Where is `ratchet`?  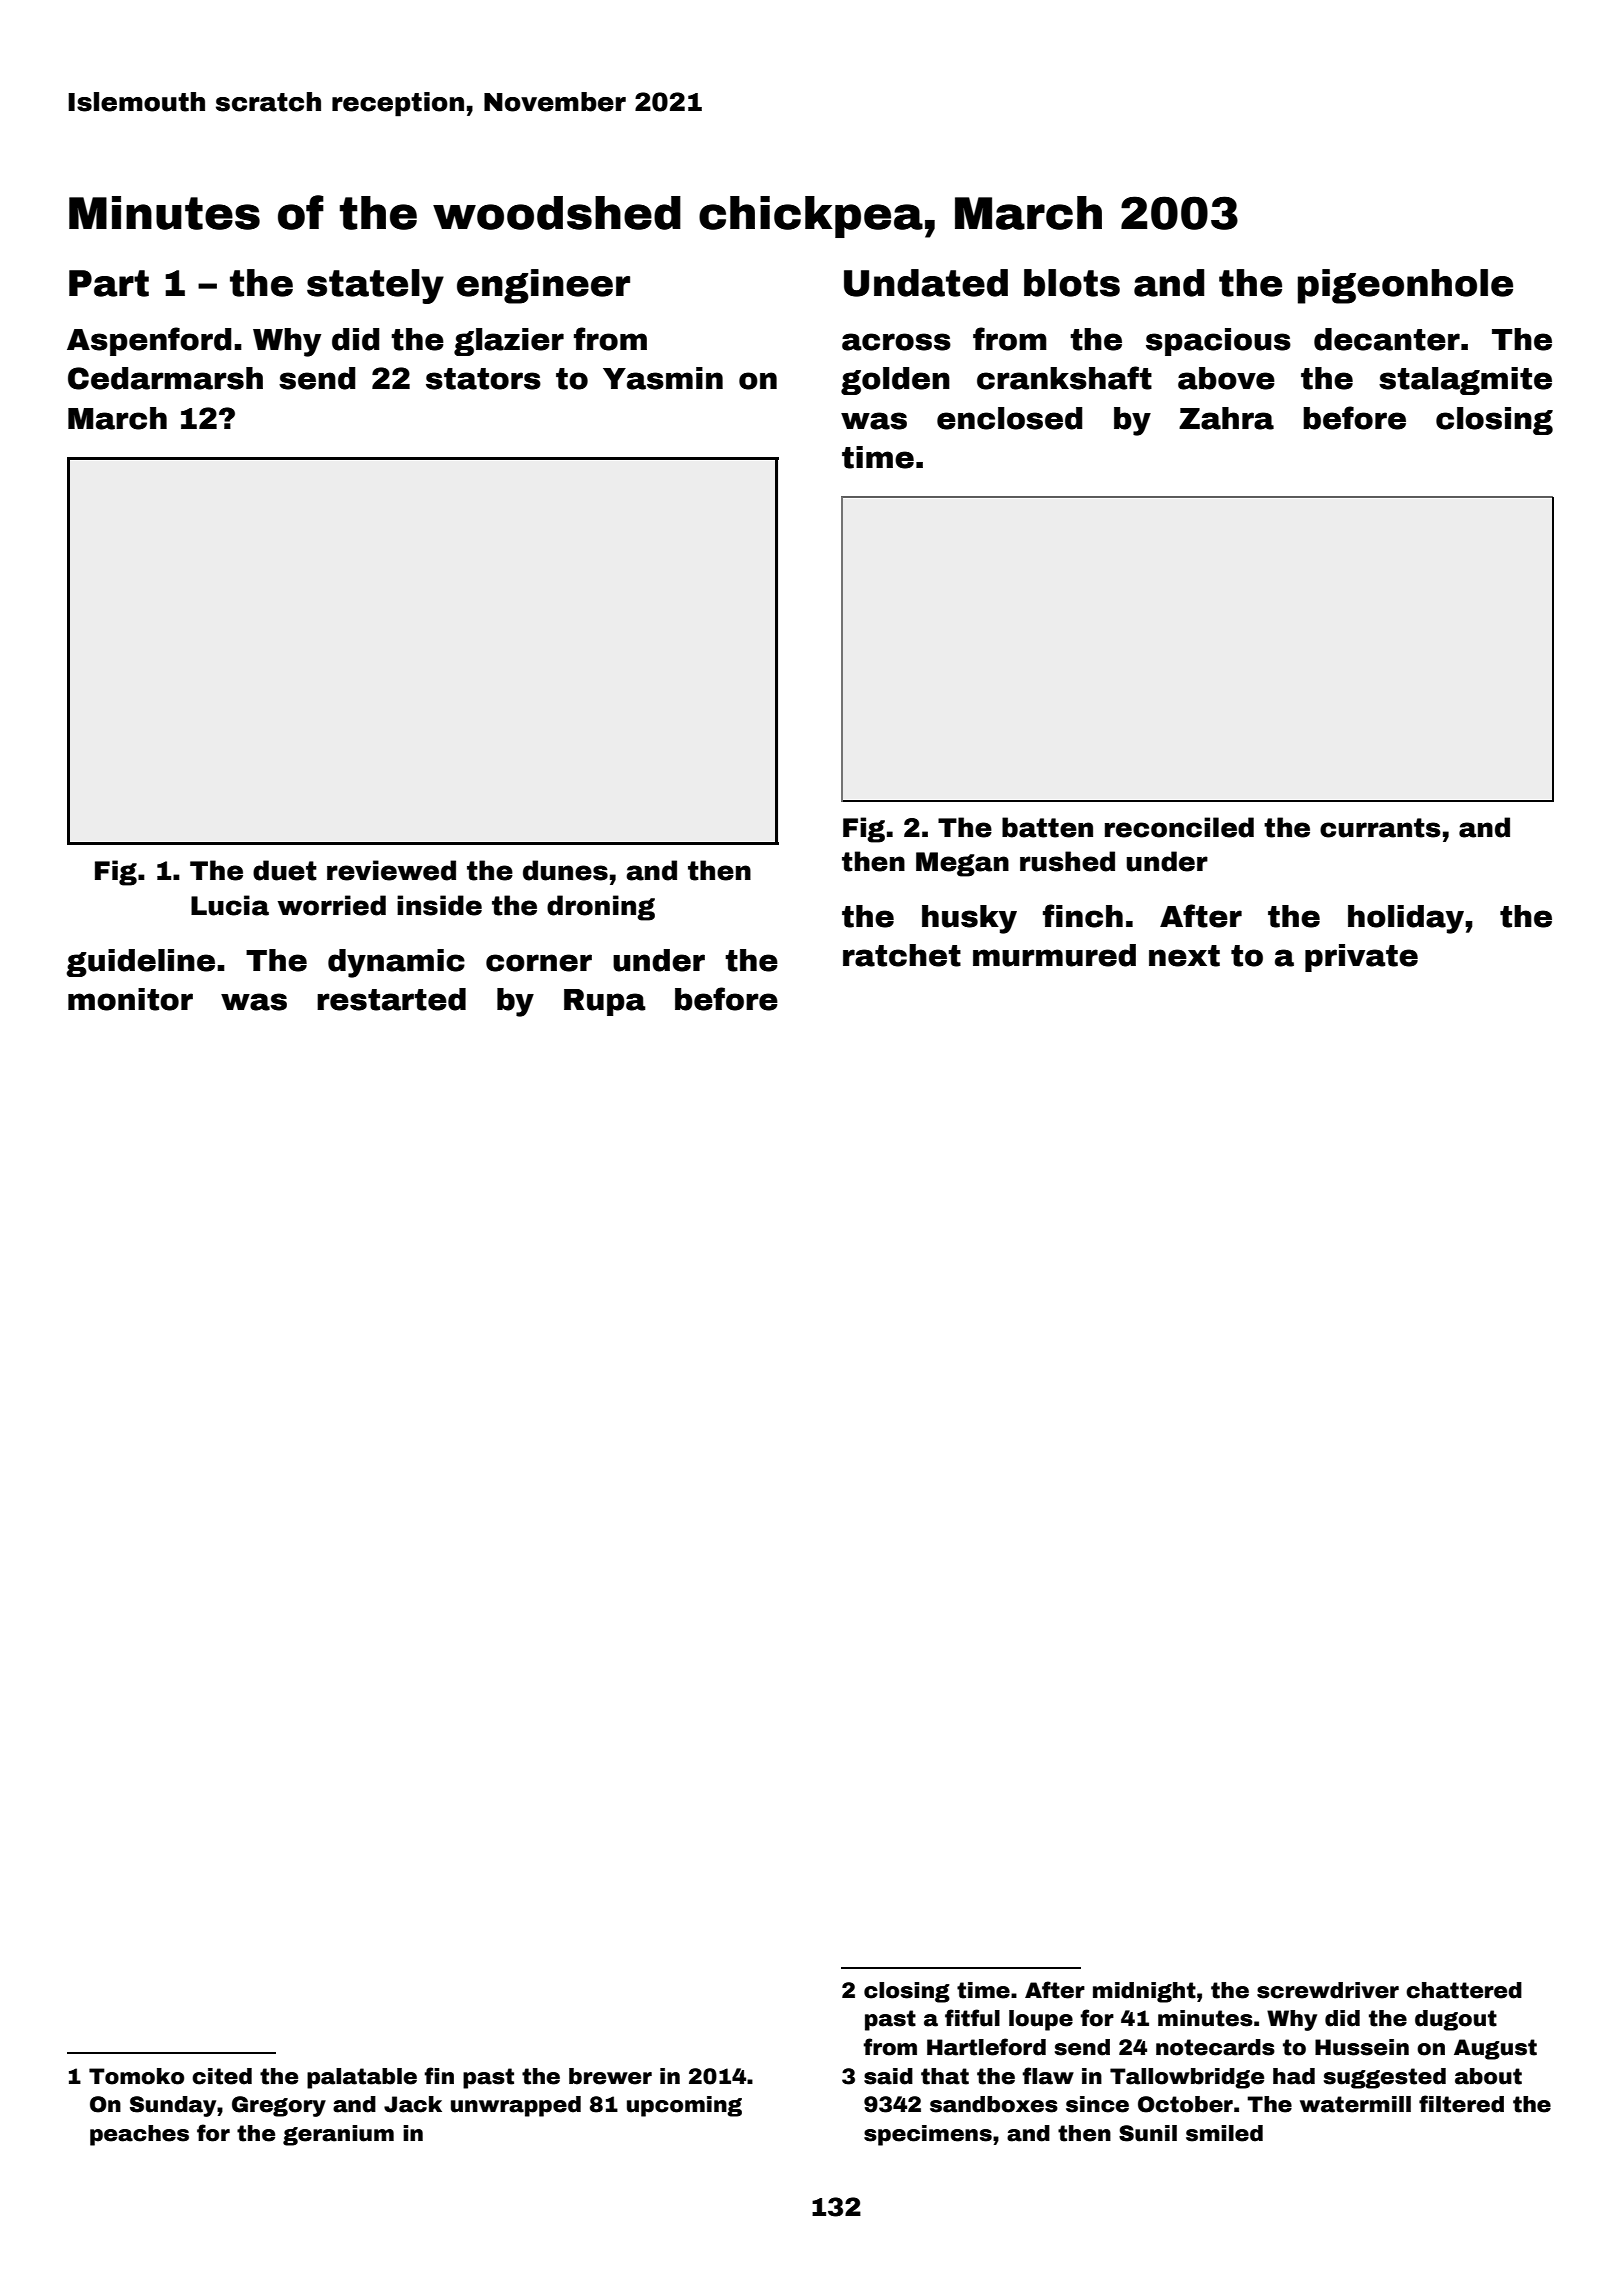 ratchet is located at coordinates (902, 955).
